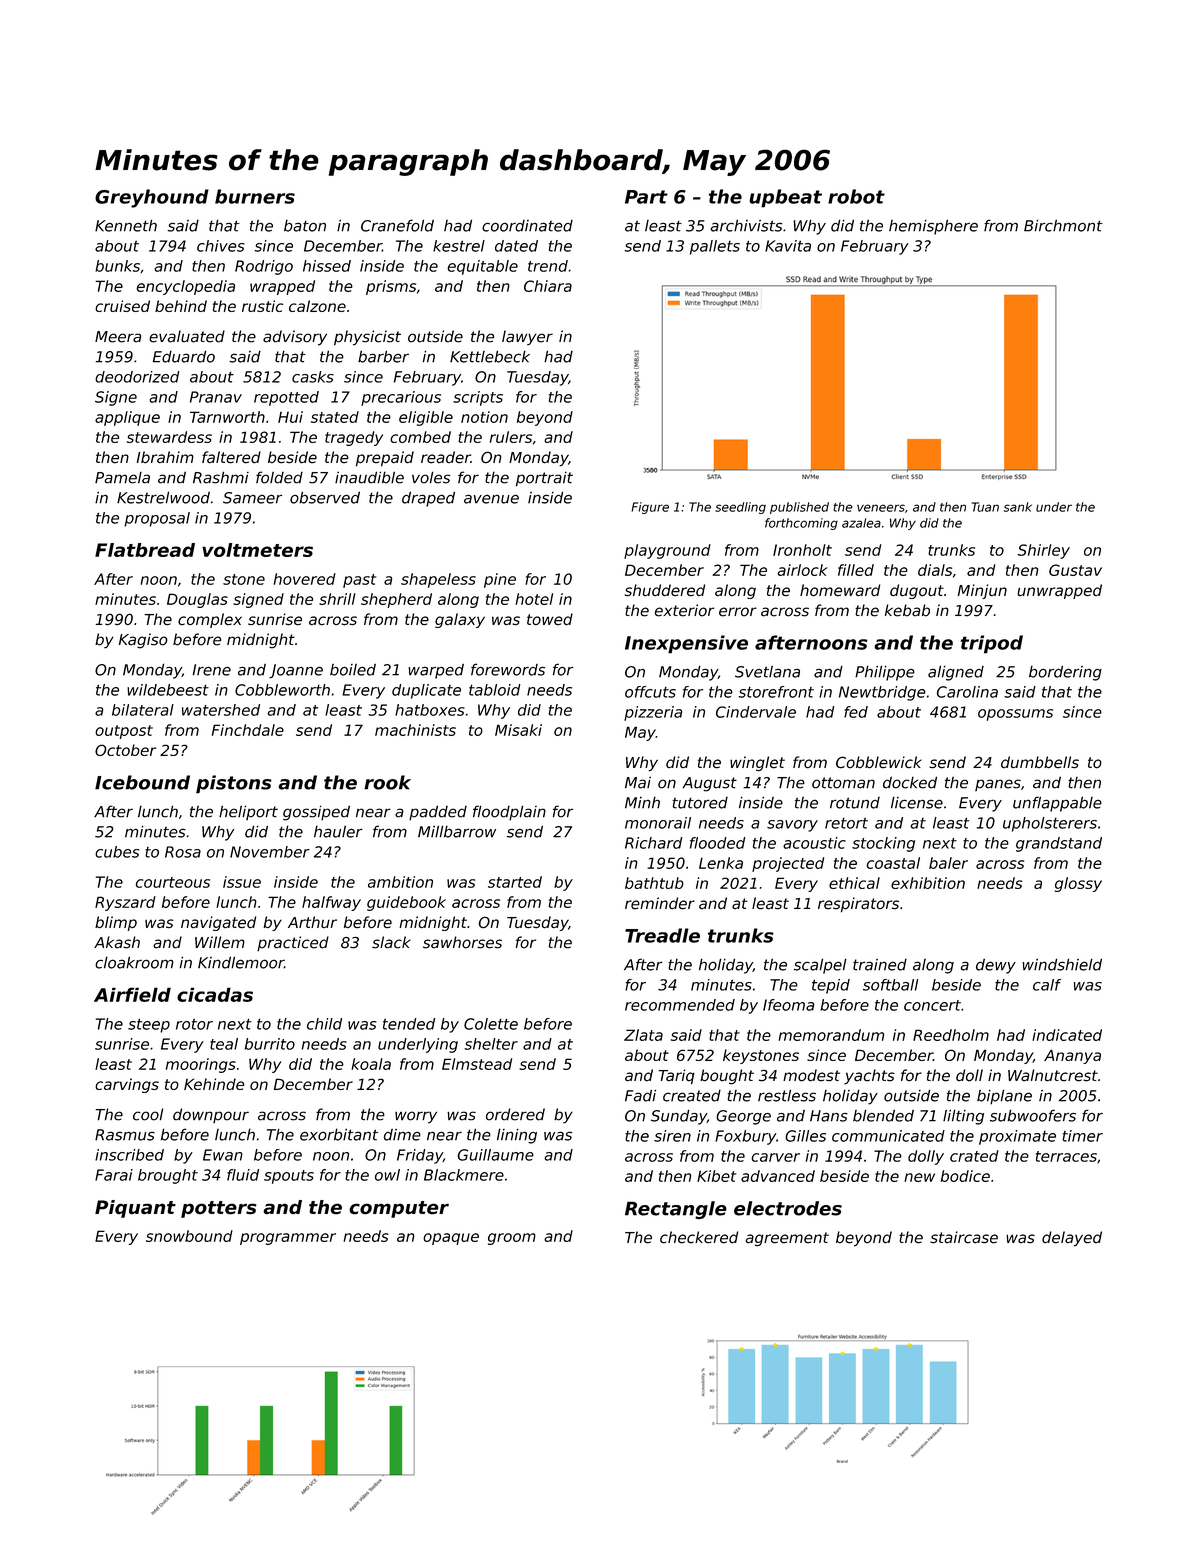  I want to click on pallets, so click(715, 247).
